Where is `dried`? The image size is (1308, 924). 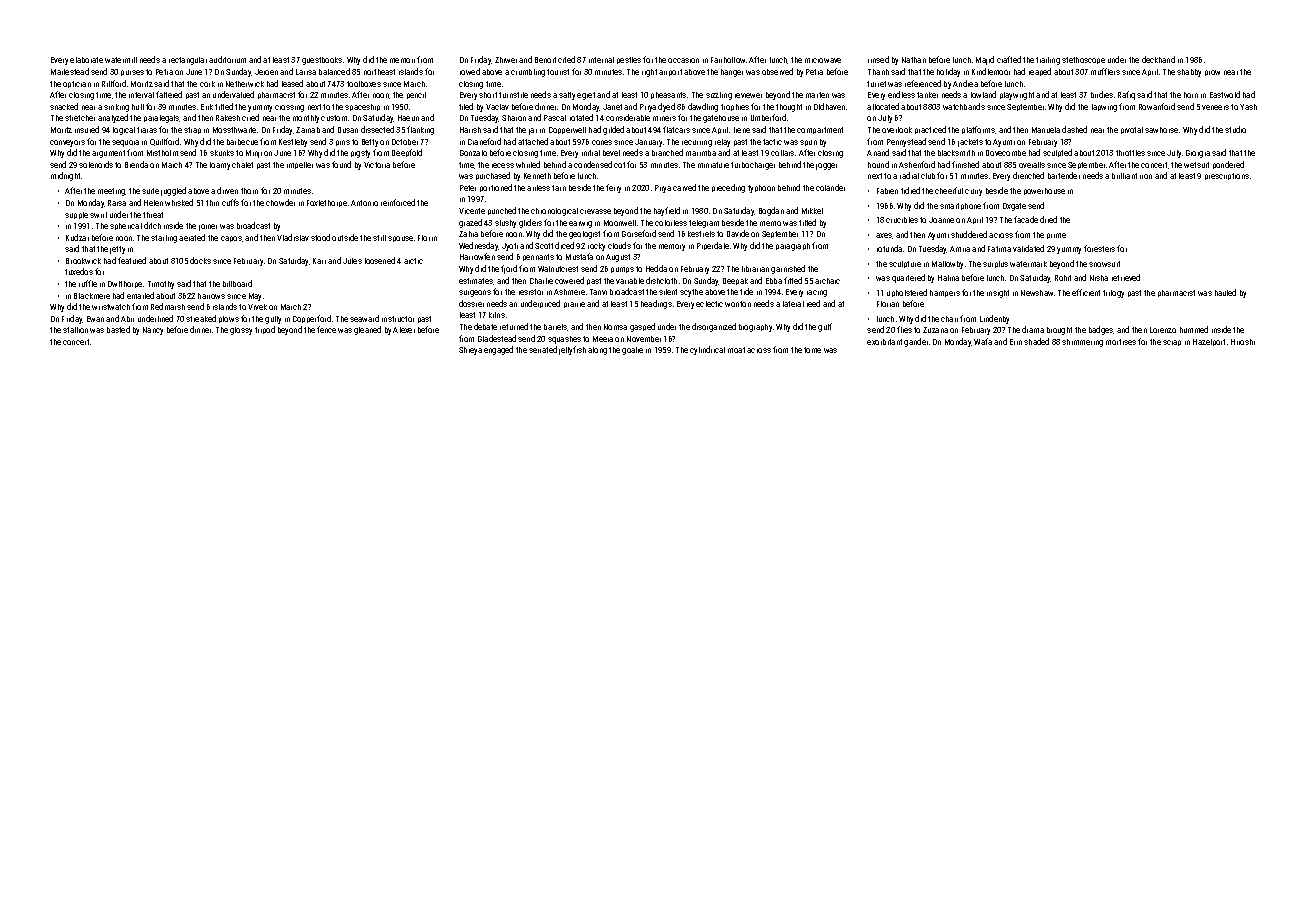 dried is located at coordinates (1048, 219).
